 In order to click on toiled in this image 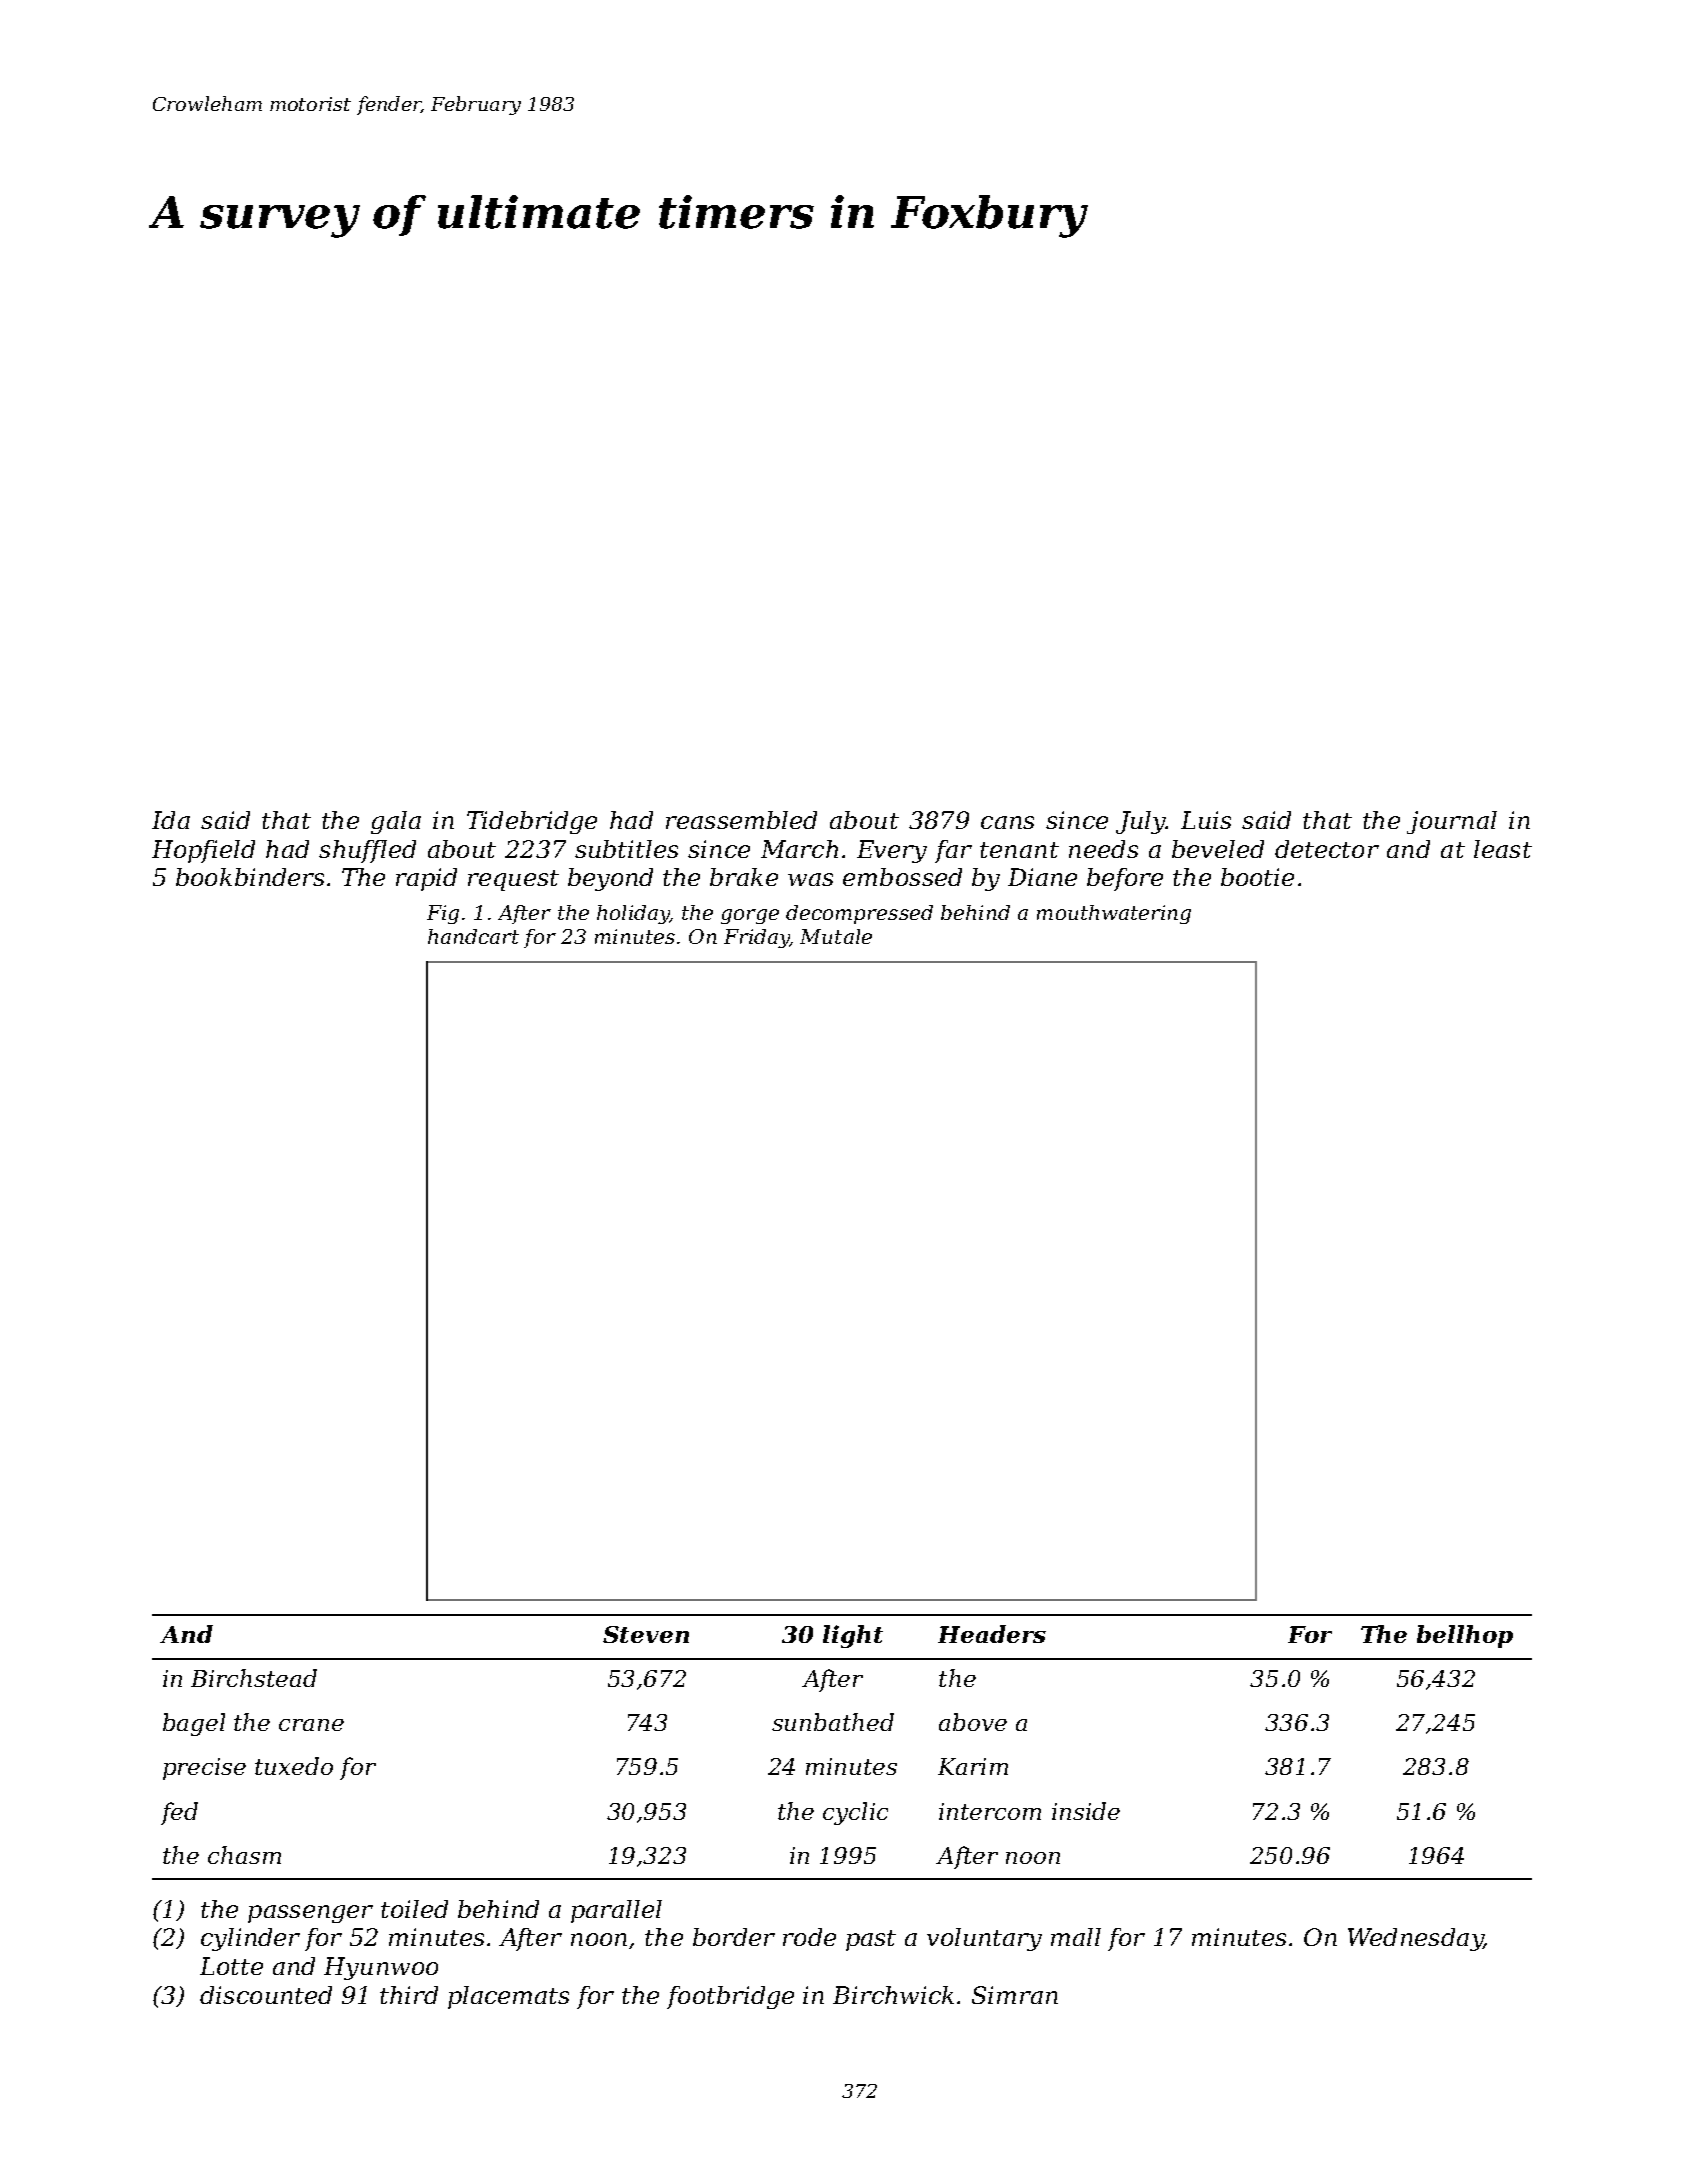, I will do `click(414, 1909)`.
